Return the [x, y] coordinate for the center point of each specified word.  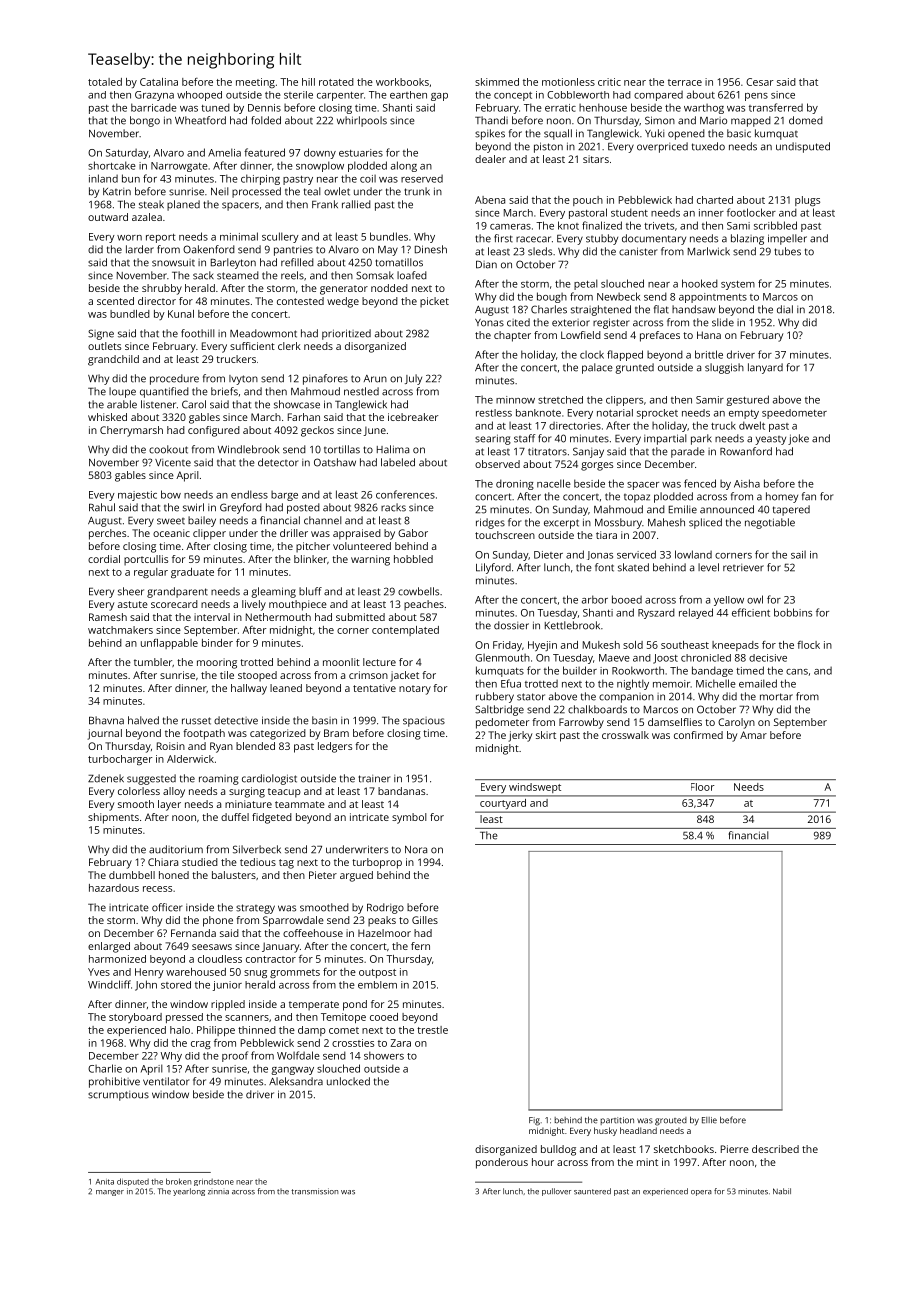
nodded [389, 288]
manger [110, 1193]
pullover [556, 1192]
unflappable [169, 644]
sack [203, 275]
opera [701, 1193]
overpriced [662, 147]
